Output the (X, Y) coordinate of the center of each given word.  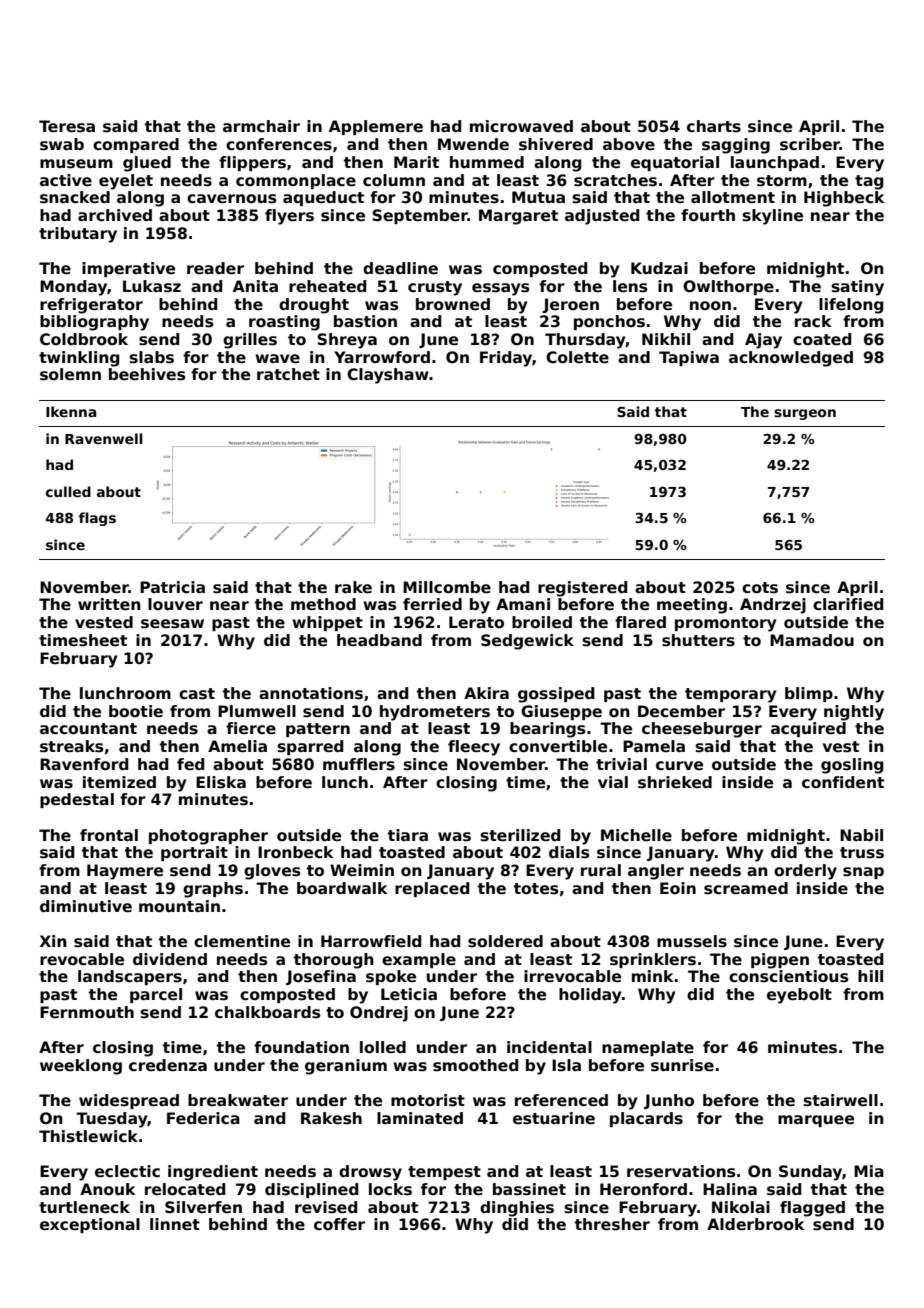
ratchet (288, 374)
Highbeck (844, 199)
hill (870, 976)
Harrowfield (371, 941)
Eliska (221, 782)
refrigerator (91, 306)
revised (326, 1207)
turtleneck (84, 1207)
